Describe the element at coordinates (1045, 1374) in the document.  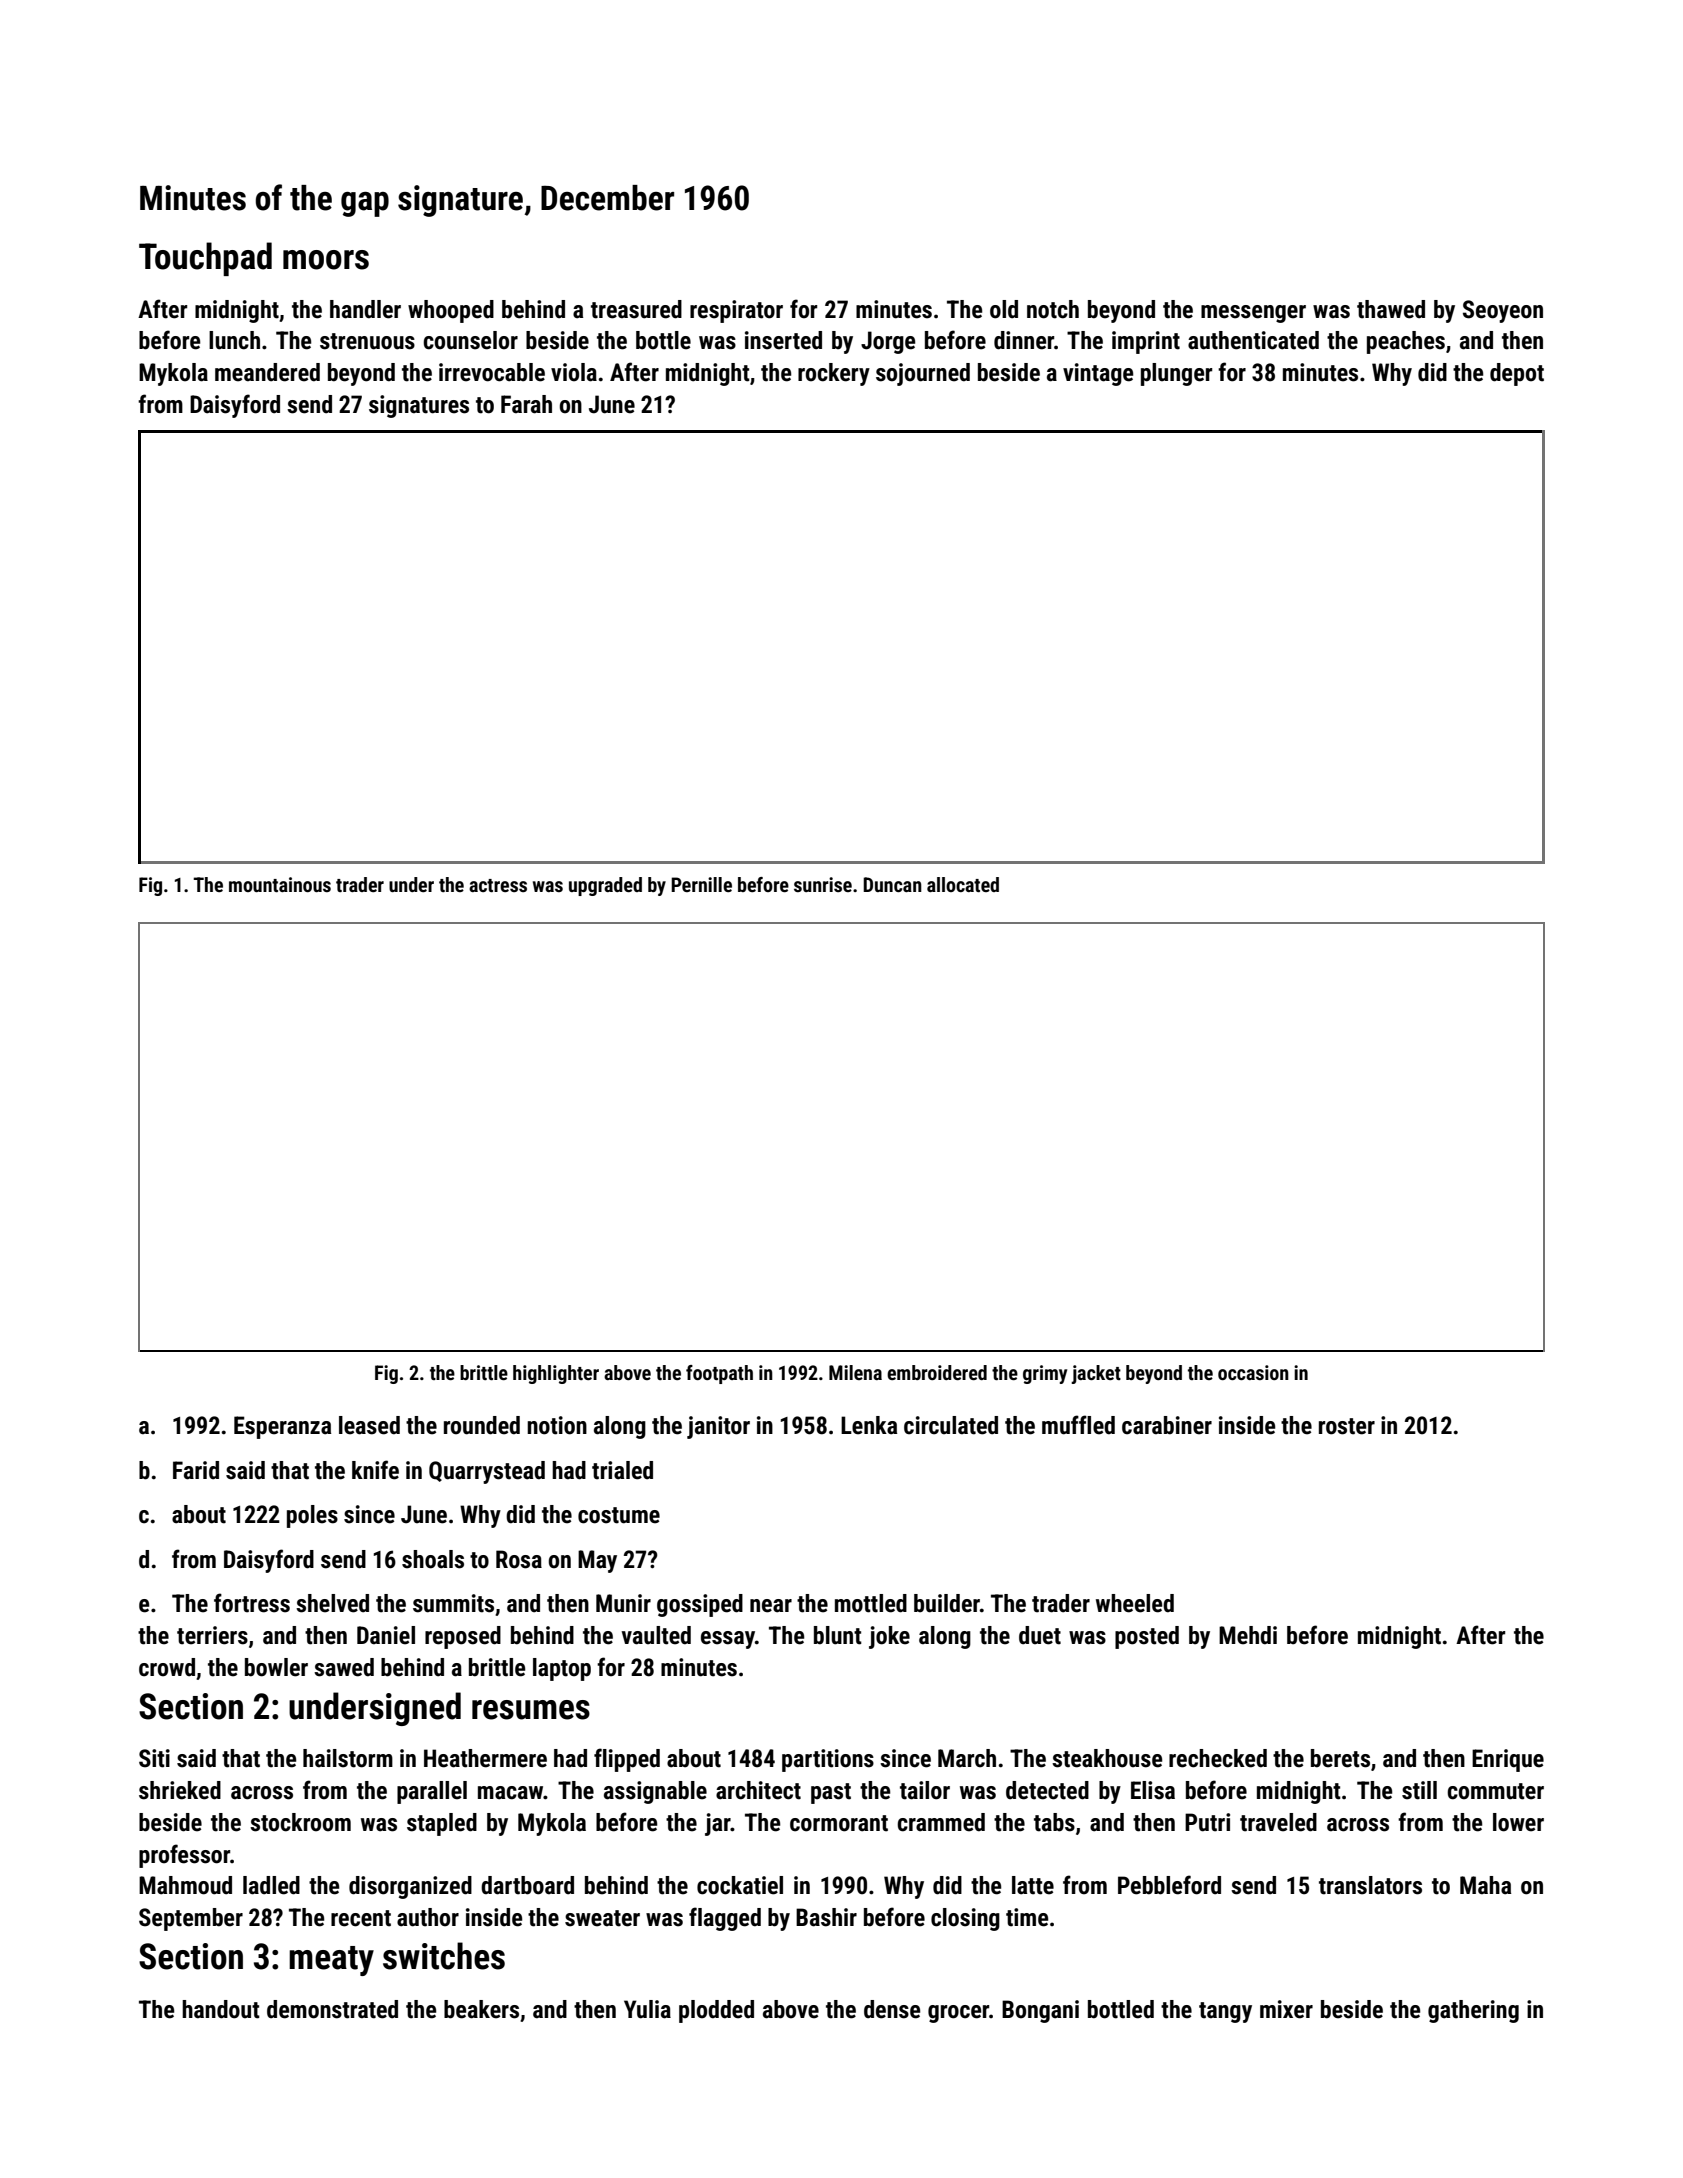
I see `grimy` at that location.
